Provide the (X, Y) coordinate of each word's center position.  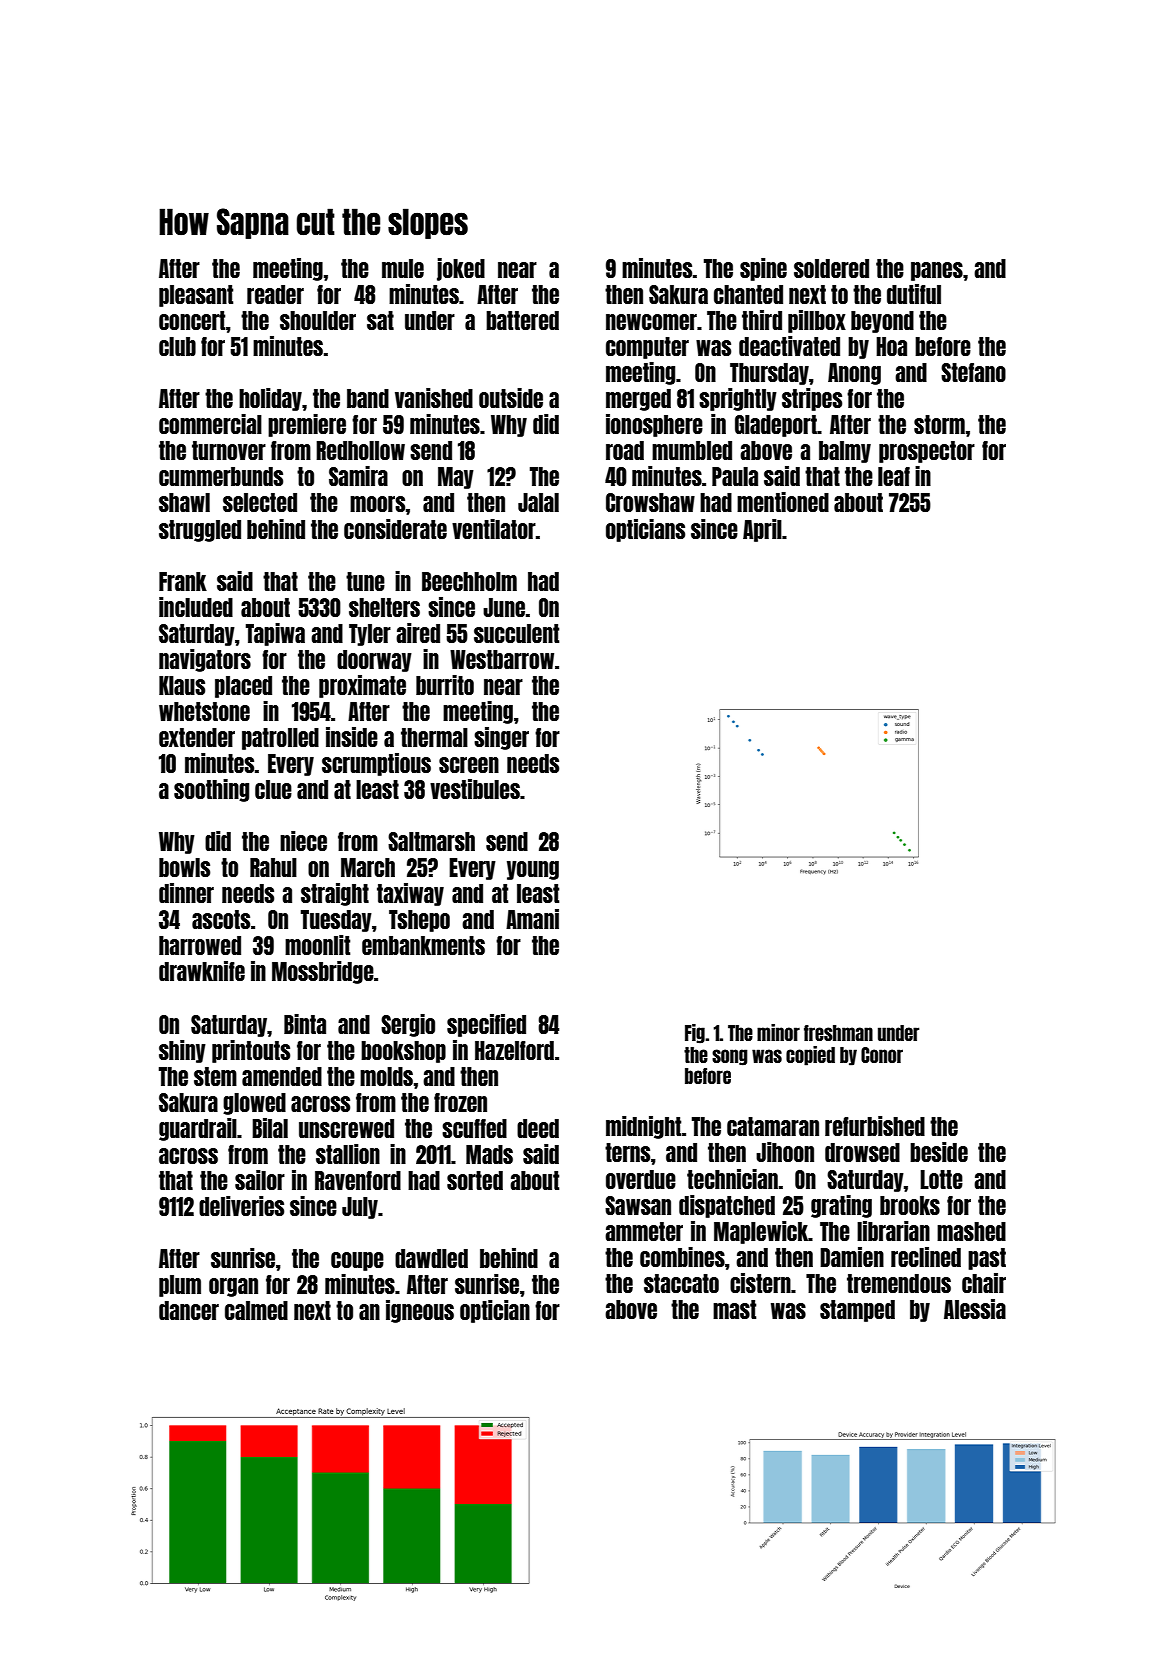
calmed (256, 1310)
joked (461, 269)
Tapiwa (275, 634)
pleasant (196, 296)
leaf (894, 476)
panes (937, 271)
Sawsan (638, 1205)
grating (841, 1206)
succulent (516, 633)
